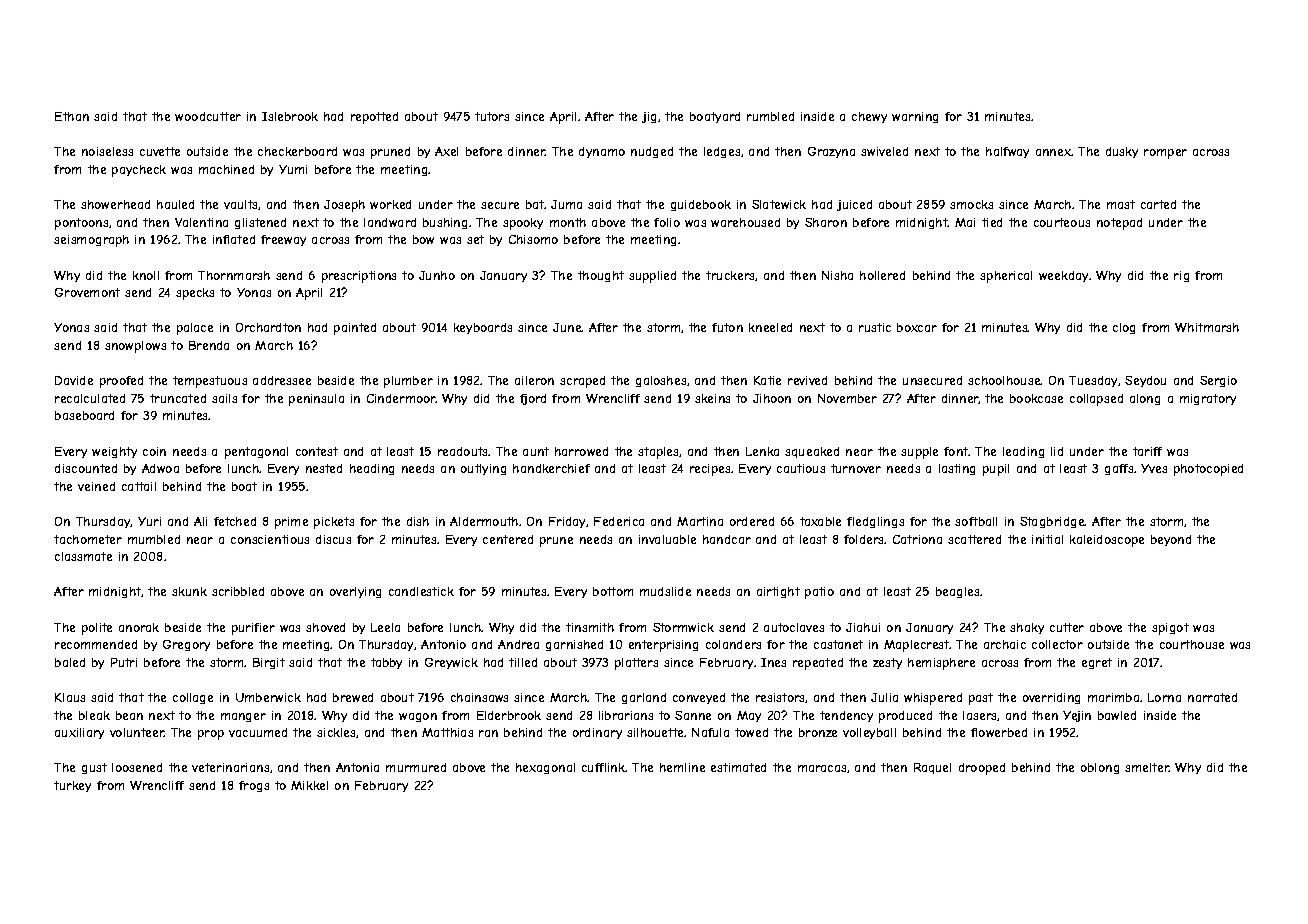  I want to click on tutors, so click(492, 116).
